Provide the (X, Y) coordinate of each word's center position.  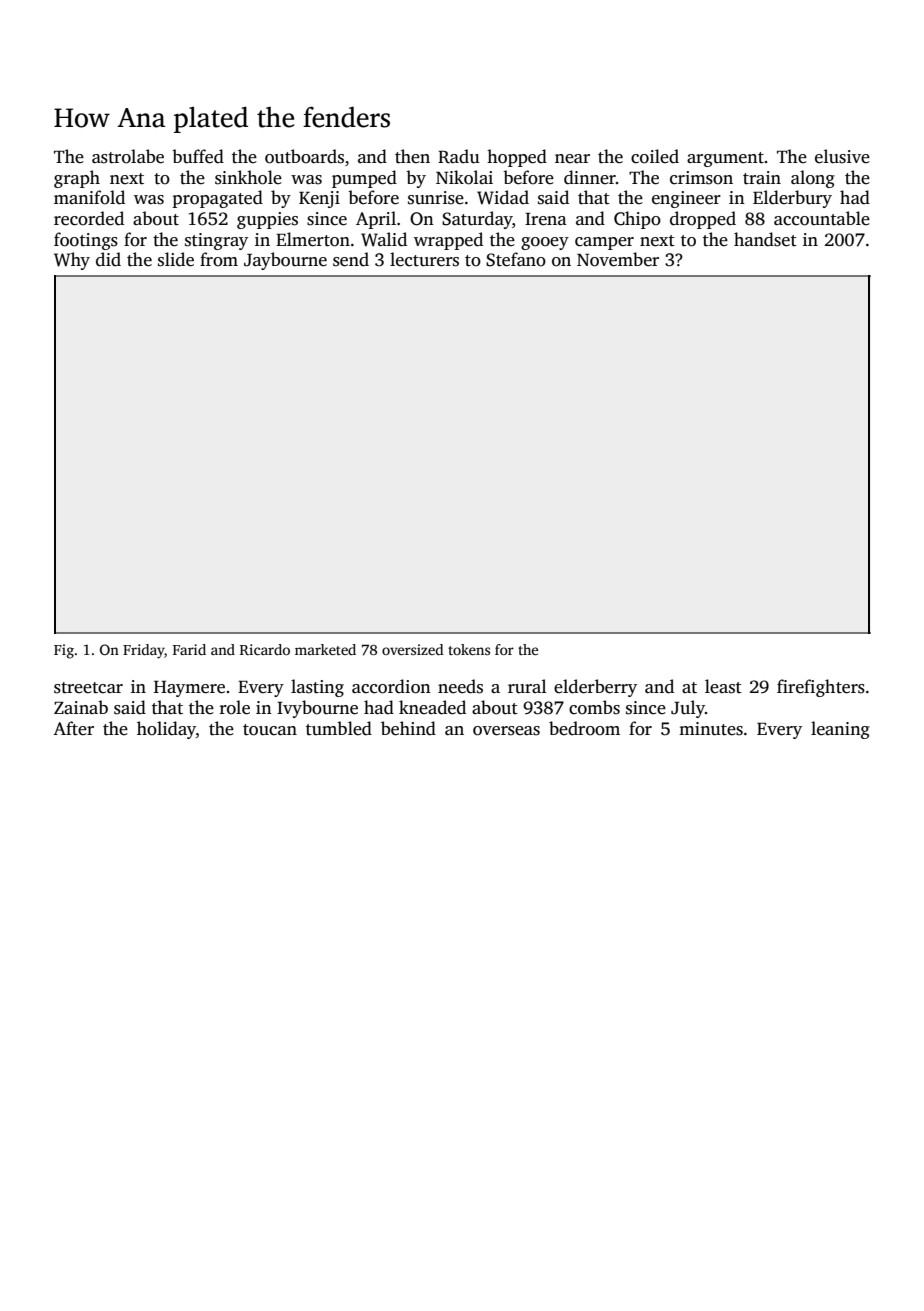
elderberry (595, 688)
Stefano (516, 259)
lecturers (424, 259)
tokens (469, 649)
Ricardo (265, 649)
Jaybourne (285, 261)
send (351, 259)
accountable (822, 218)
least (723, 686)
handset (765, 239)
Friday (144, 651)
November (618, 259)
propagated (217, 199)
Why (72, 261)
